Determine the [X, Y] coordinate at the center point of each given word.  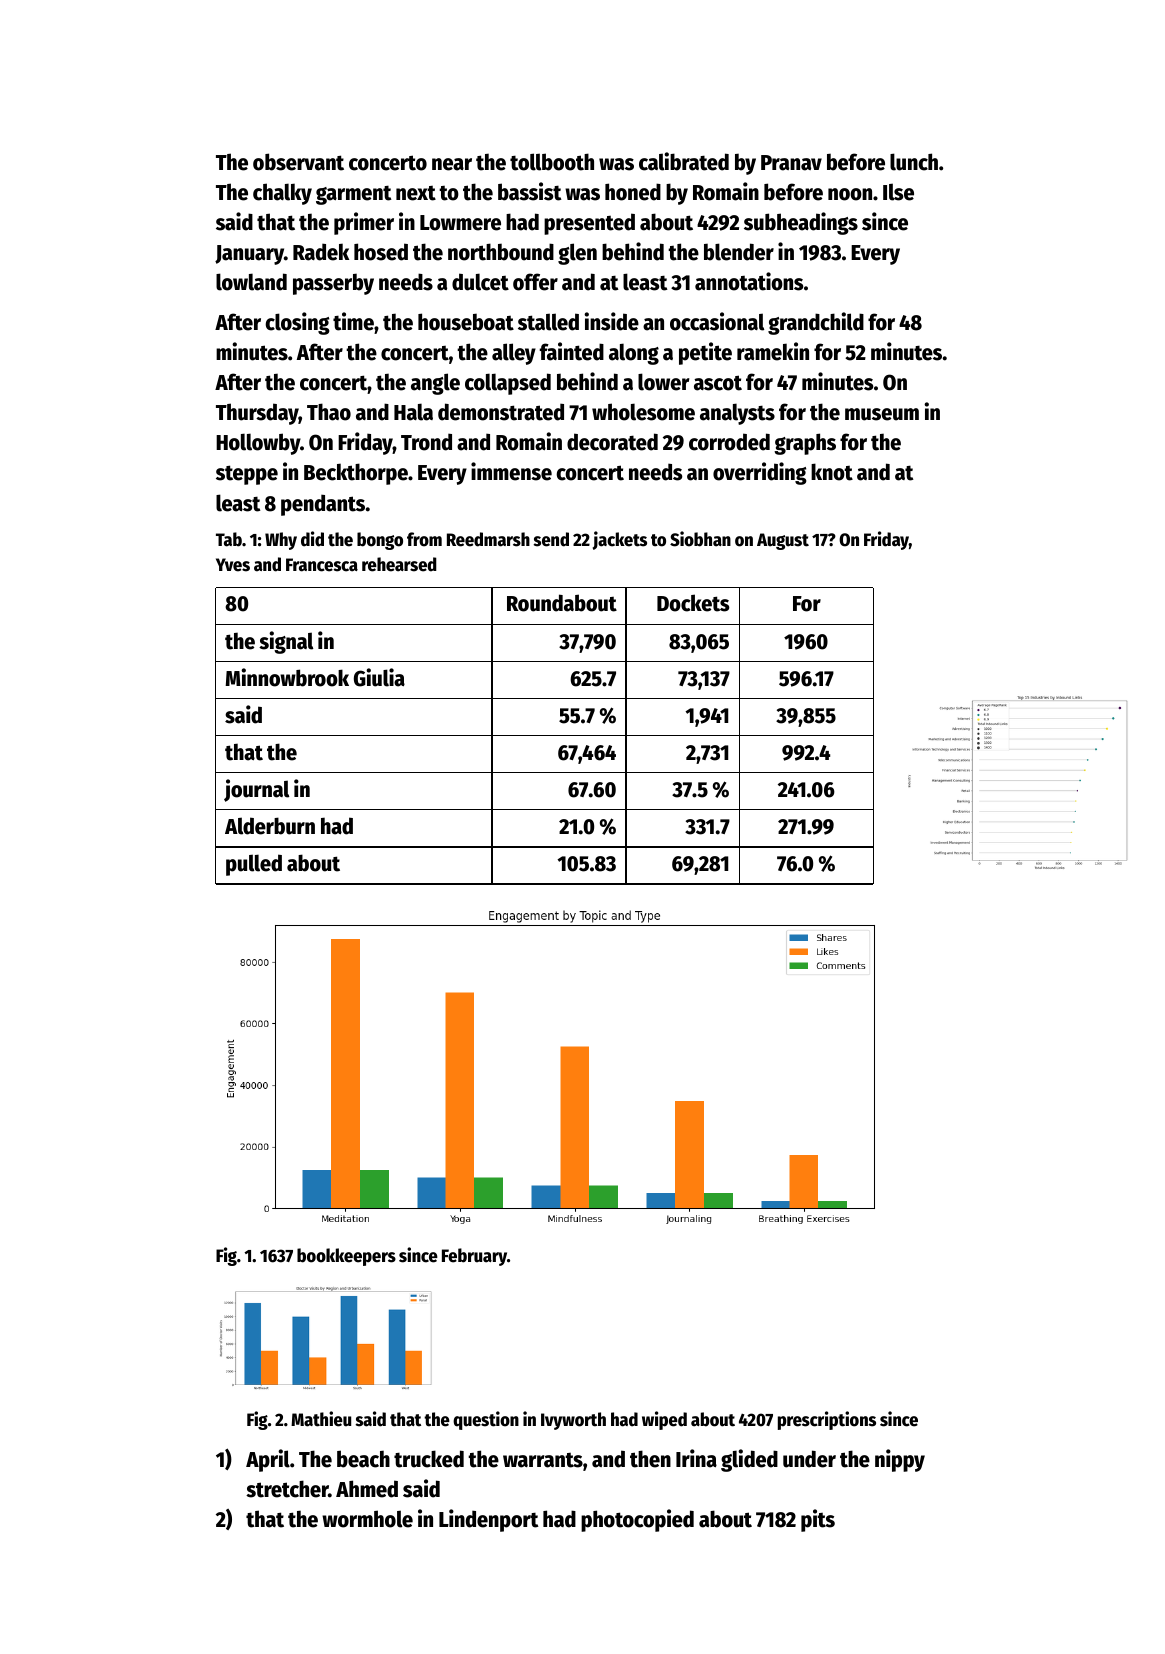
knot [832, 472]
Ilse [898, 192]
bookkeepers [346, 1257]
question [486, 1420]
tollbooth [552, 162]
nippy [900, 1460]
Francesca [322, 565]
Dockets [693, 603]
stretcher [287, 1489]
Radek [321, 252]
